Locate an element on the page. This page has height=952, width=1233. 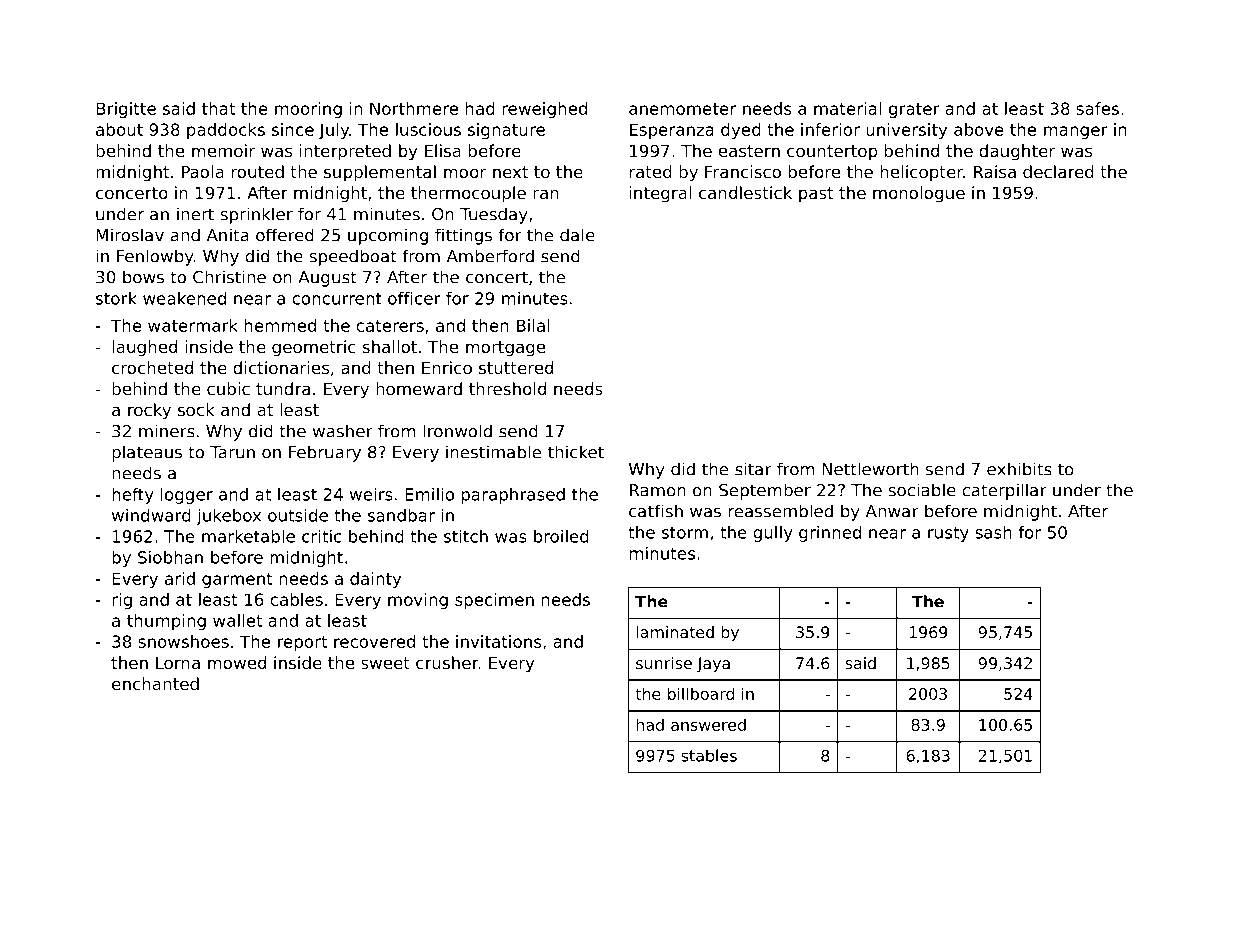
exhibits is located at coordinates (1019, 469).
